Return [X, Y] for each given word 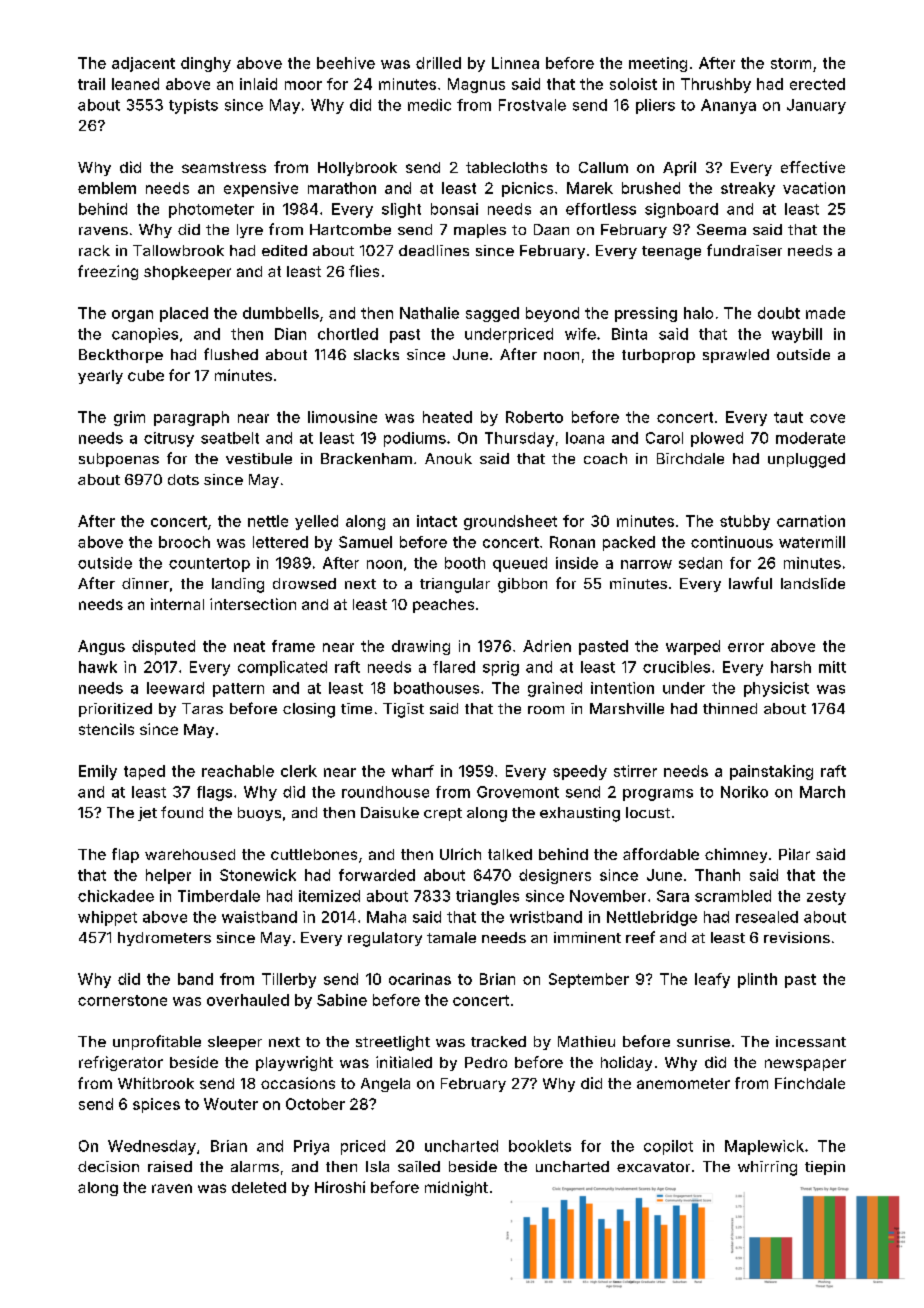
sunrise [703, 1041]
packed [629, 543]
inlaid [258, 84]
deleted [259, 1187]
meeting [658, 64]
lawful [750, 583]
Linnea [515, 63]
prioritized [115, 710]
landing [238, 585]
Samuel [365, 542]
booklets [540, 1146]
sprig [501, 668]
